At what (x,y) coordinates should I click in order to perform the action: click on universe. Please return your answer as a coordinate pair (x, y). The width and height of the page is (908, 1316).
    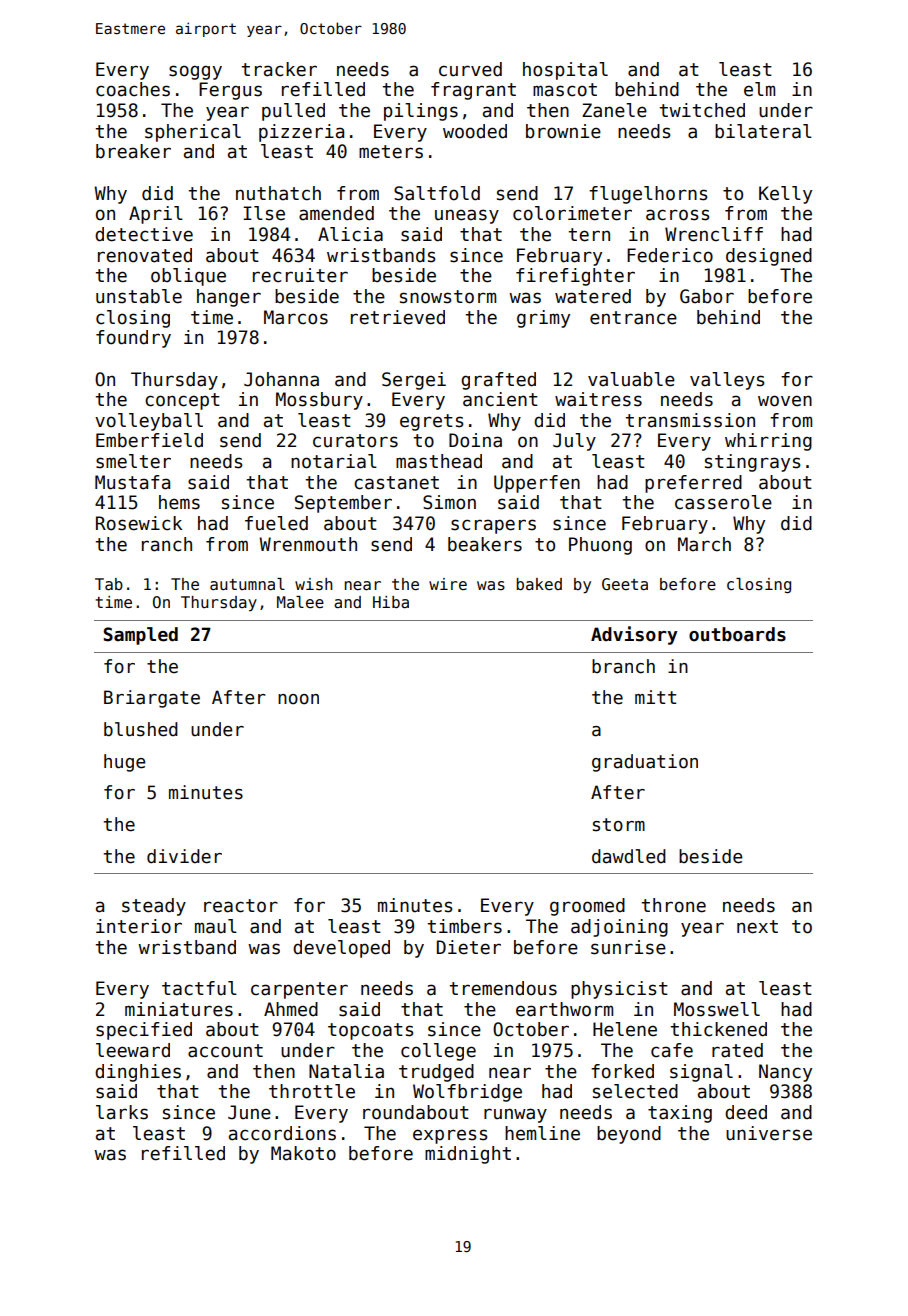
    Looking at the image, I should click on (769, 1133).
